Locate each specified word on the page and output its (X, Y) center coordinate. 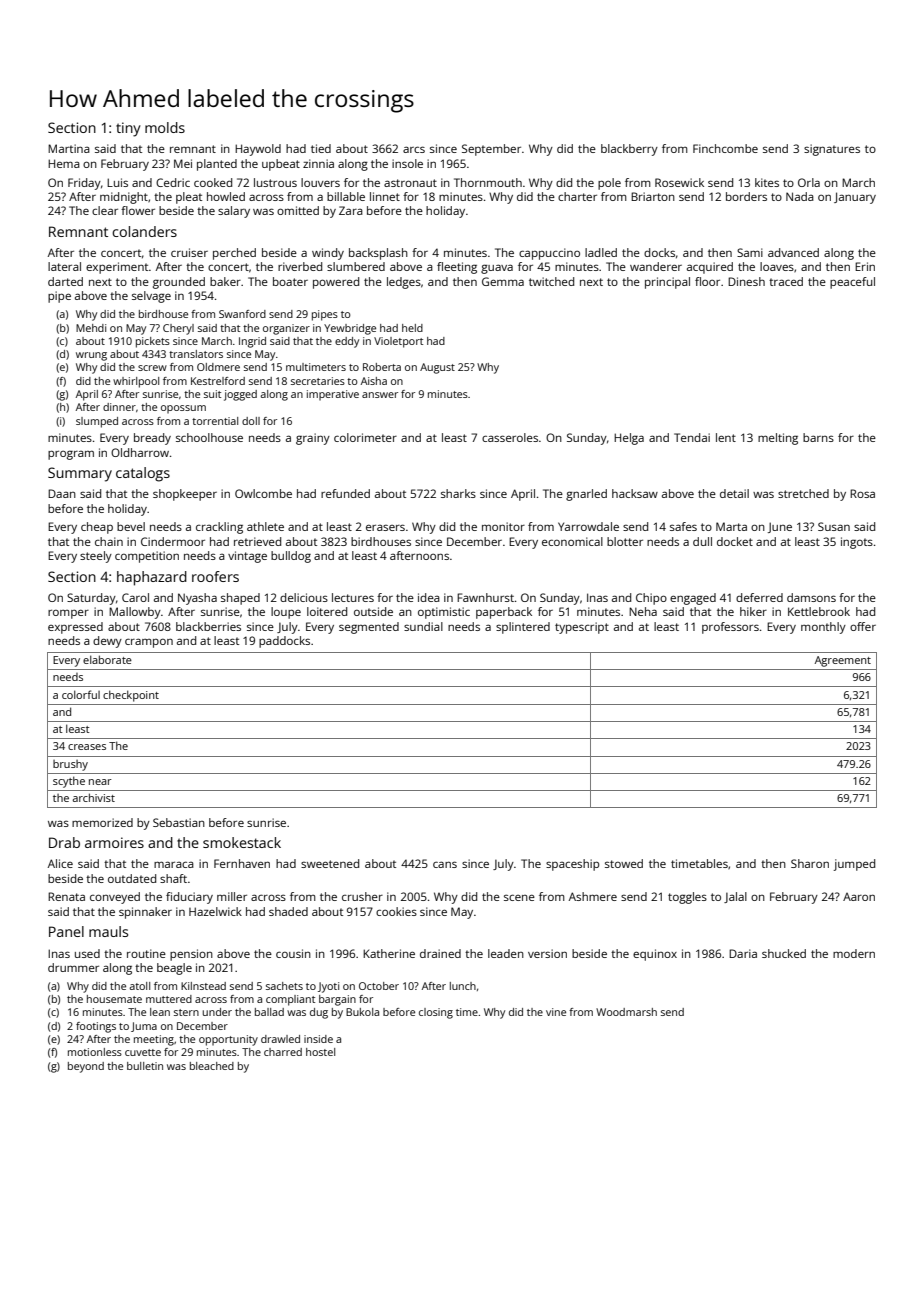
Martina (69, 148)
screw (152, 368)
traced (786, 281)
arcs (414, 149)
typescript (582, 628)
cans (445, 864)
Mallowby (135, 613)
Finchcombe (725, 148)
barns (818, 437)
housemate (114, 999)
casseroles (510, 437)
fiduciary (189, 898)
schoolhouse (209, 437)
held (412, 328)
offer (863, 626)
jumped (854, 865)
